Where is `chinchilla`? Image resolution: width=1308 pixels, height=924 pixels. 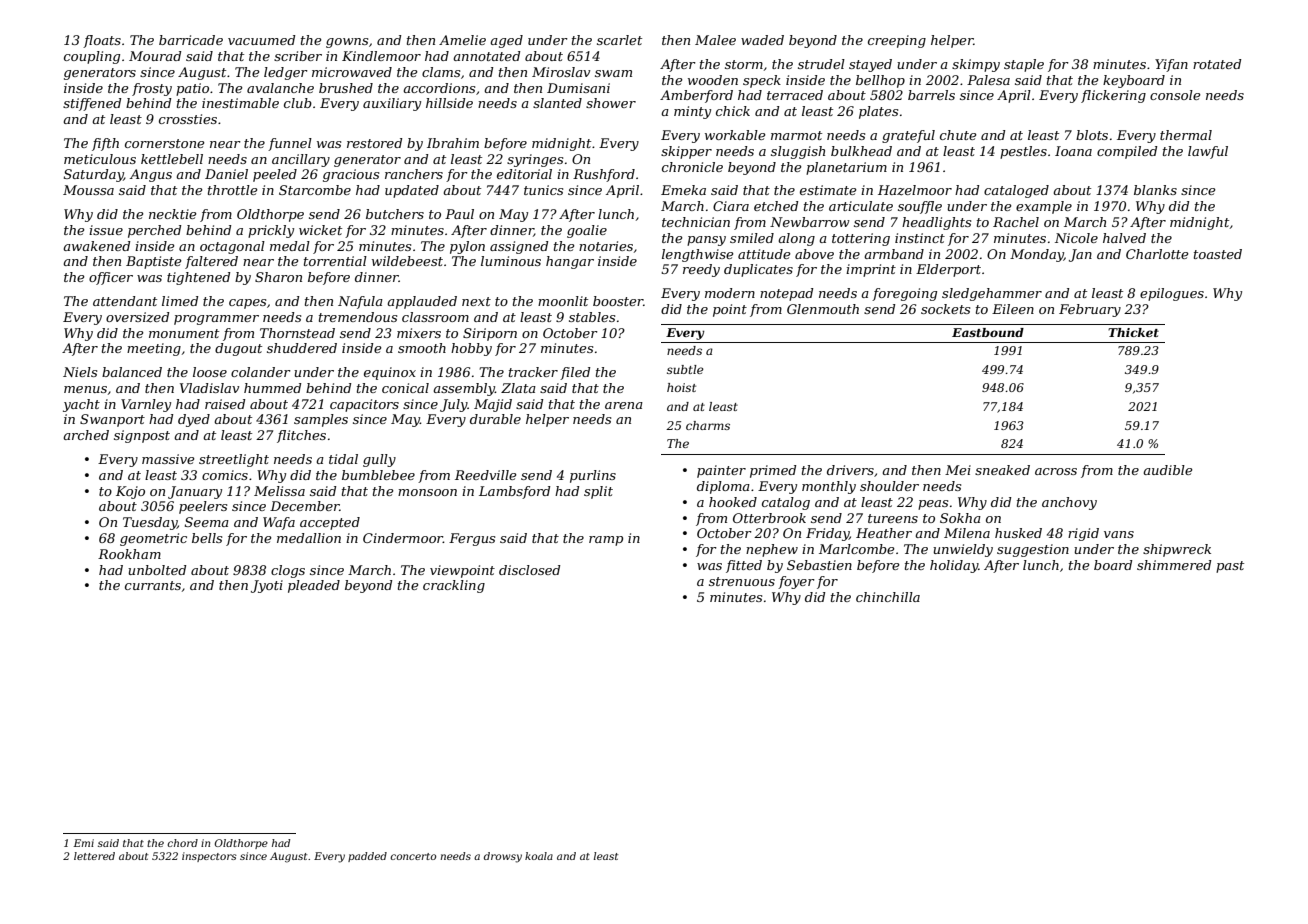
chinchilla is located at coordinates (888, 597).
